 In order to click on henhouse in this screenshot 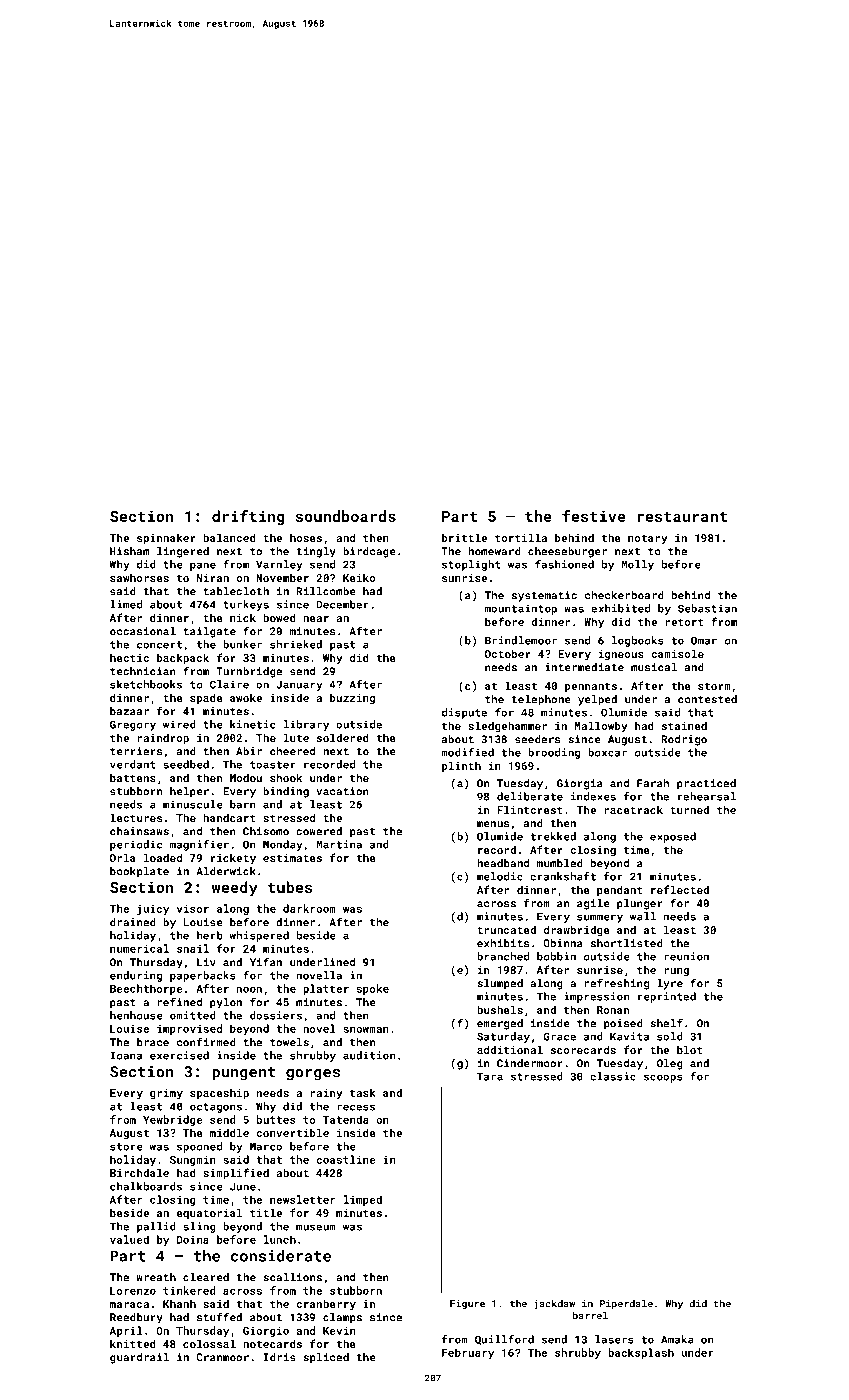, I will do `click(136, 1015)`.
